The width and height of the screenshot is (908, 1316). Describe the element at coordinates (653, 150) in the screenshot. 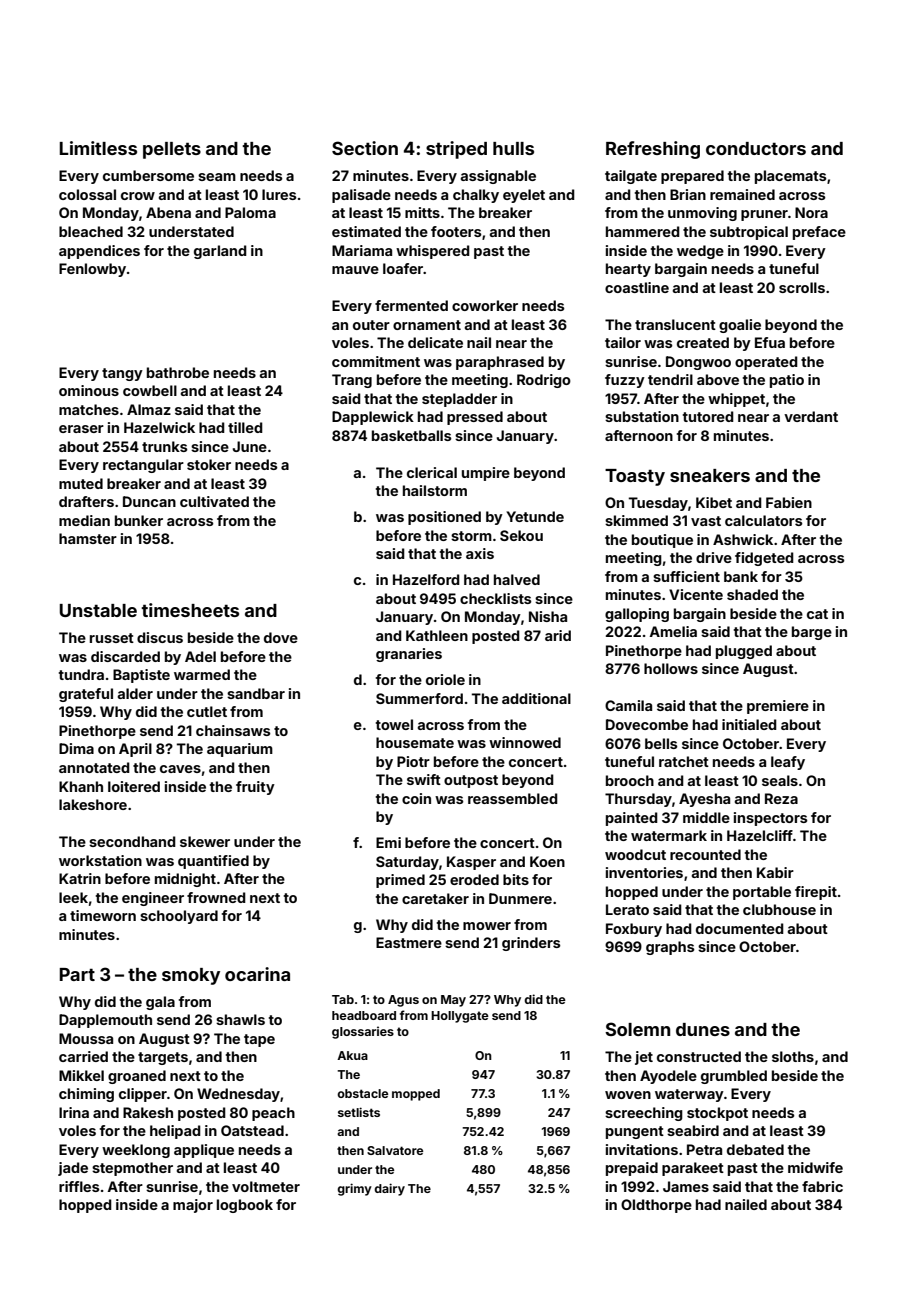

I see `Refreshing` at that location.
